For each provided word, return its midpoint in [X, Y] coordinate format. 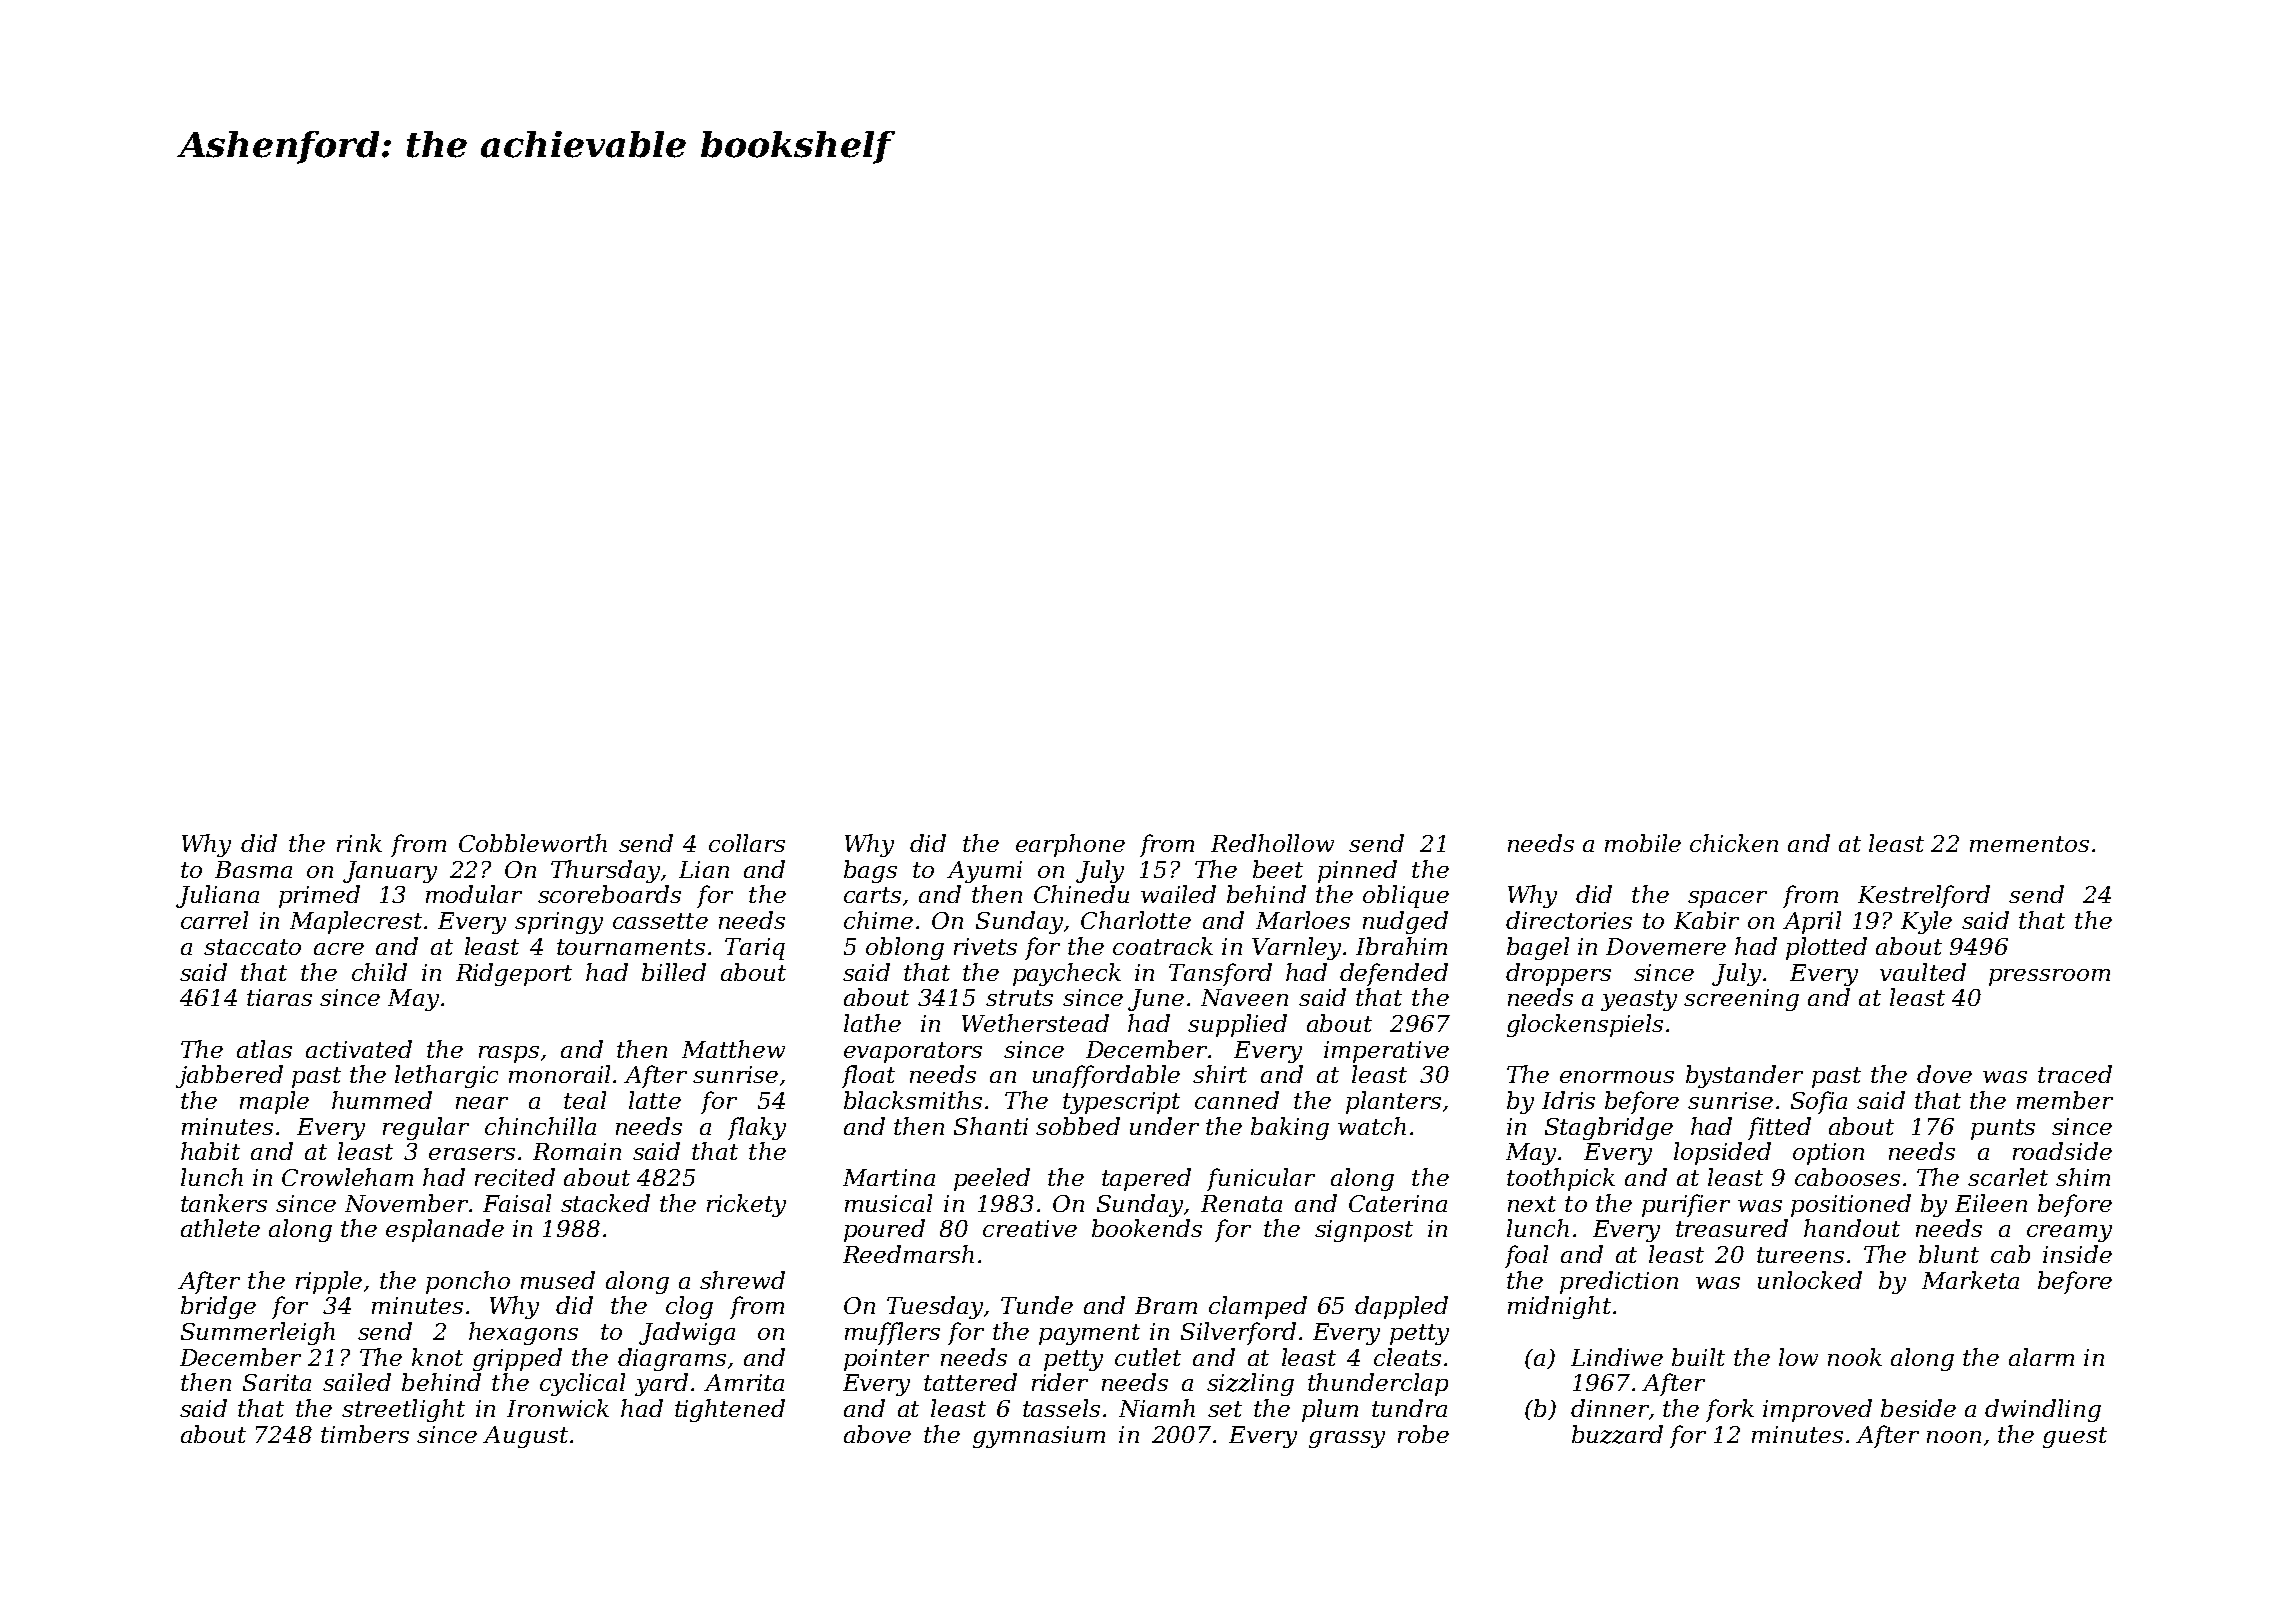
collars [747, 843]
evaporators [913, 1052]
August [525, 1437]
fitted [1779, 1128]
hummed [382, 1100]
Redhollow [1272, 843]
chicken [1734, 843]
